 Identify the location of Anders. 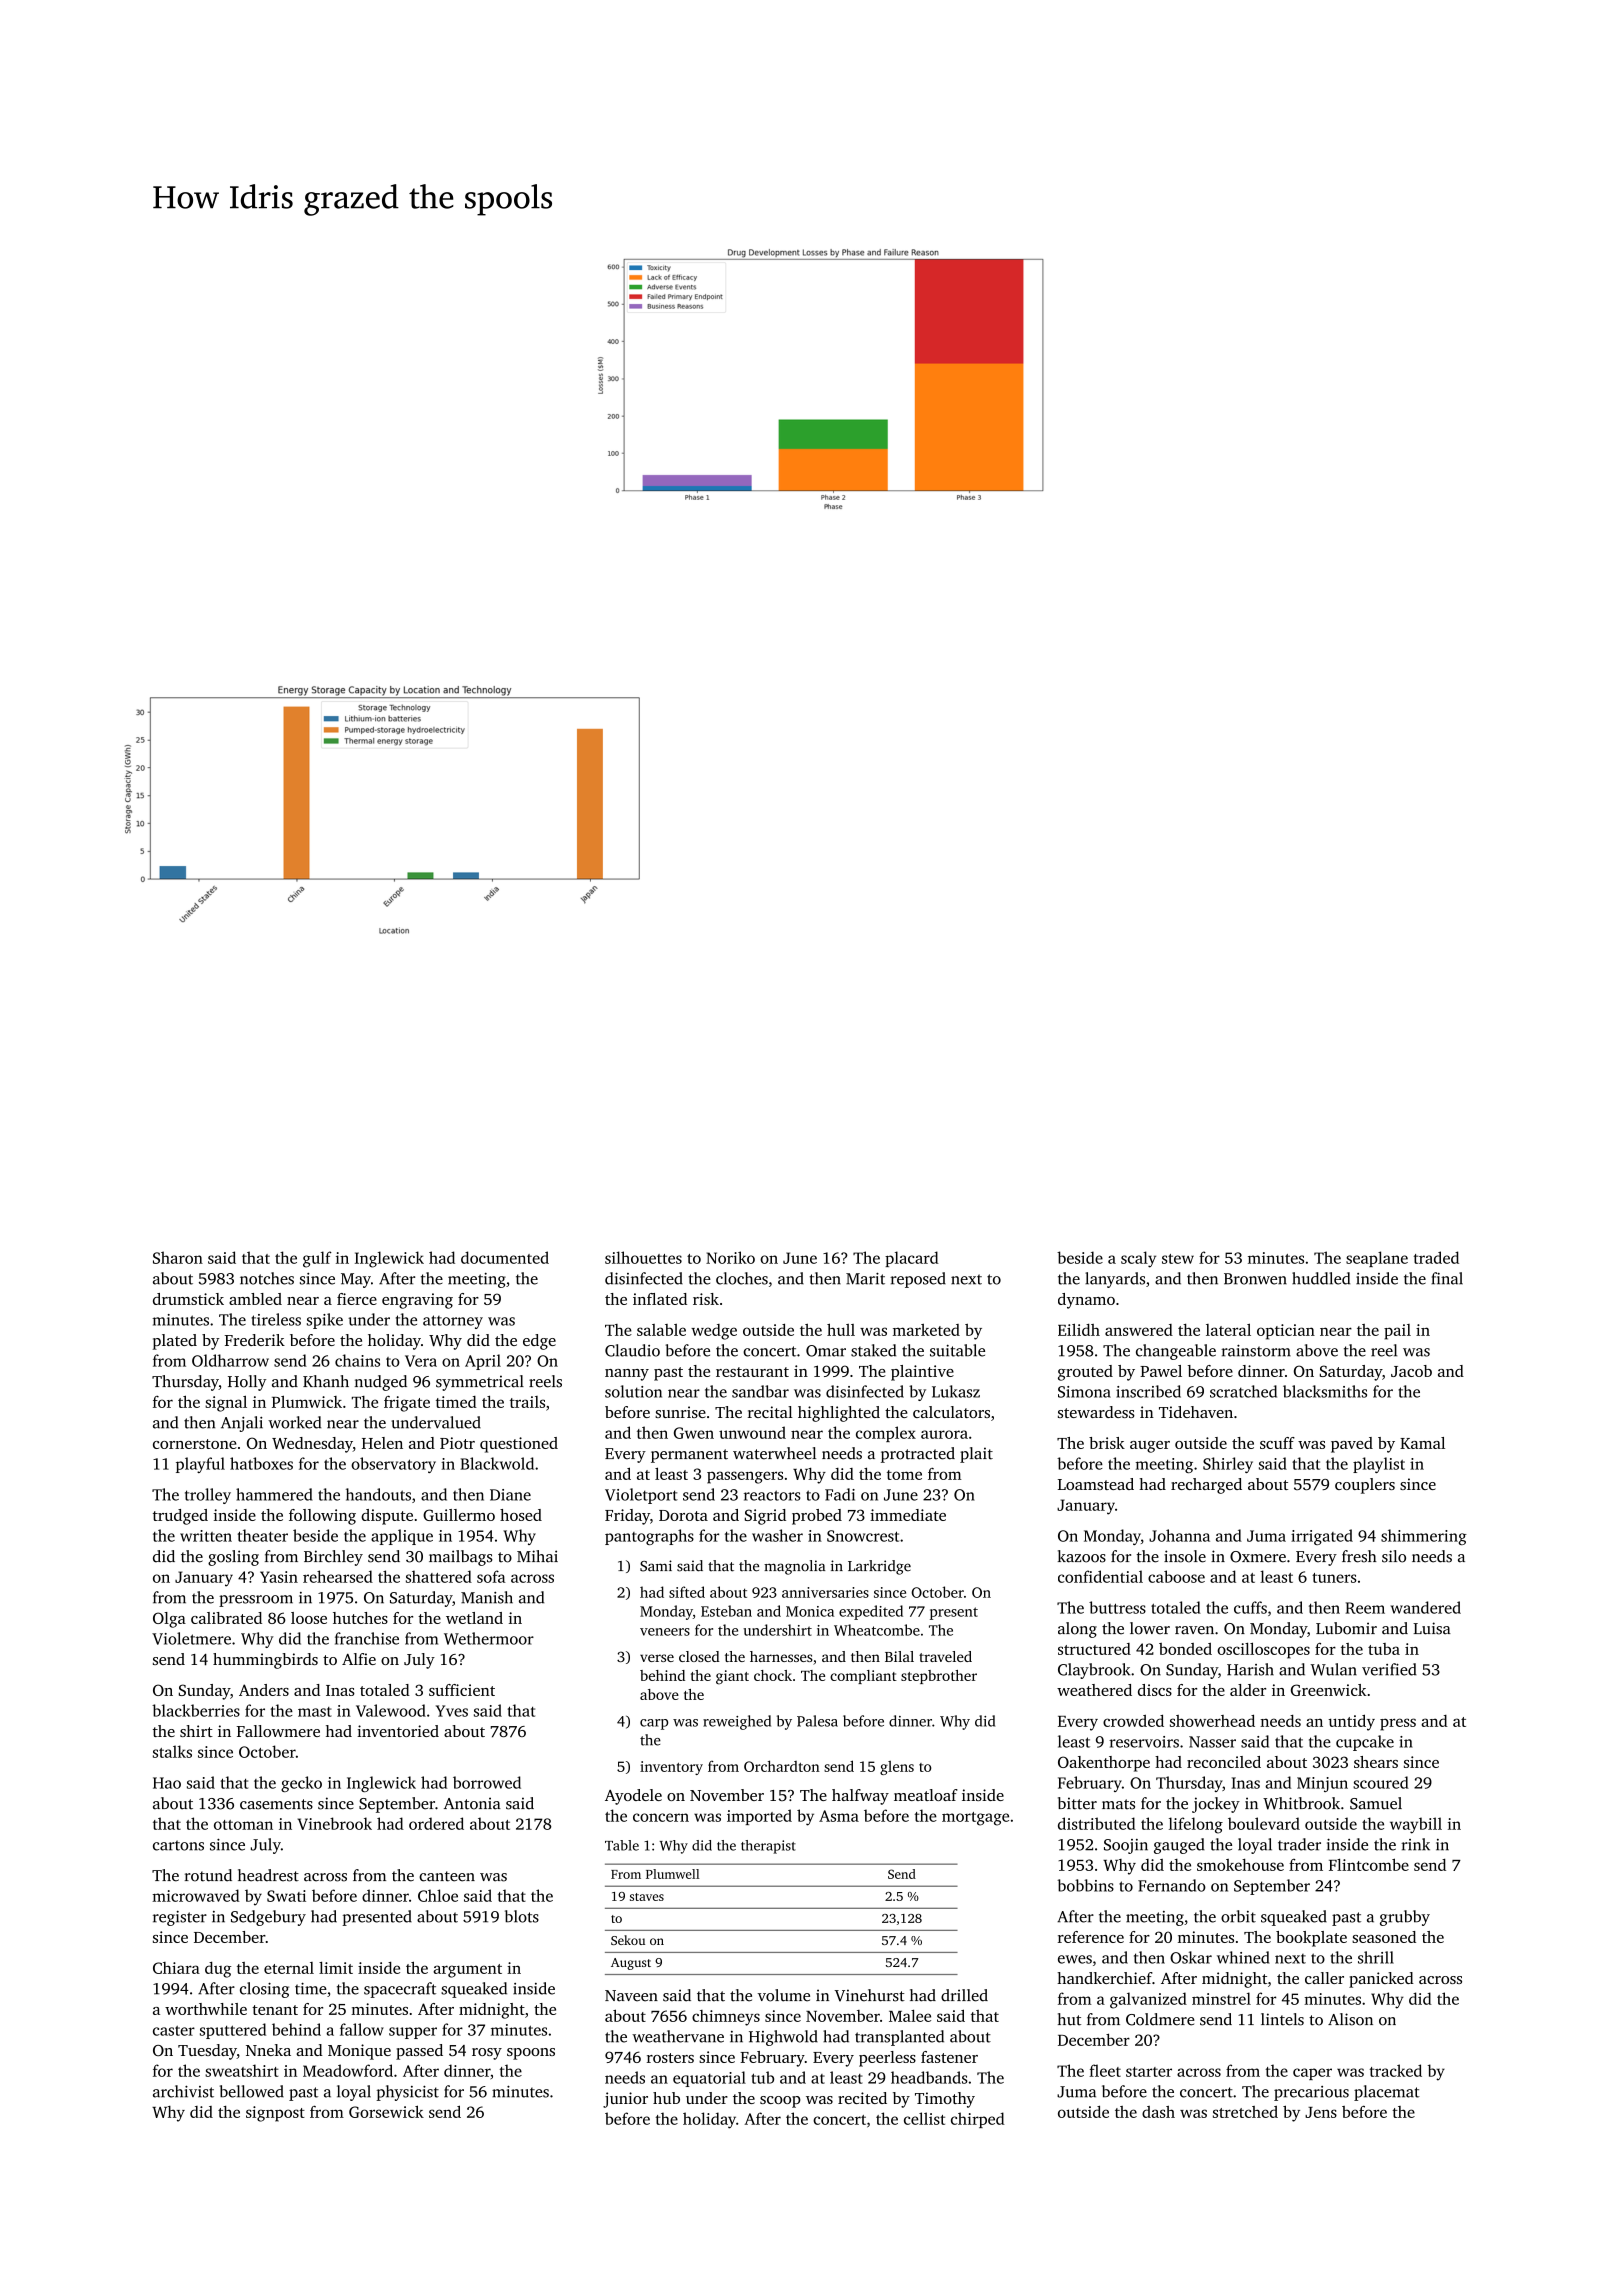
(264, 1690).
